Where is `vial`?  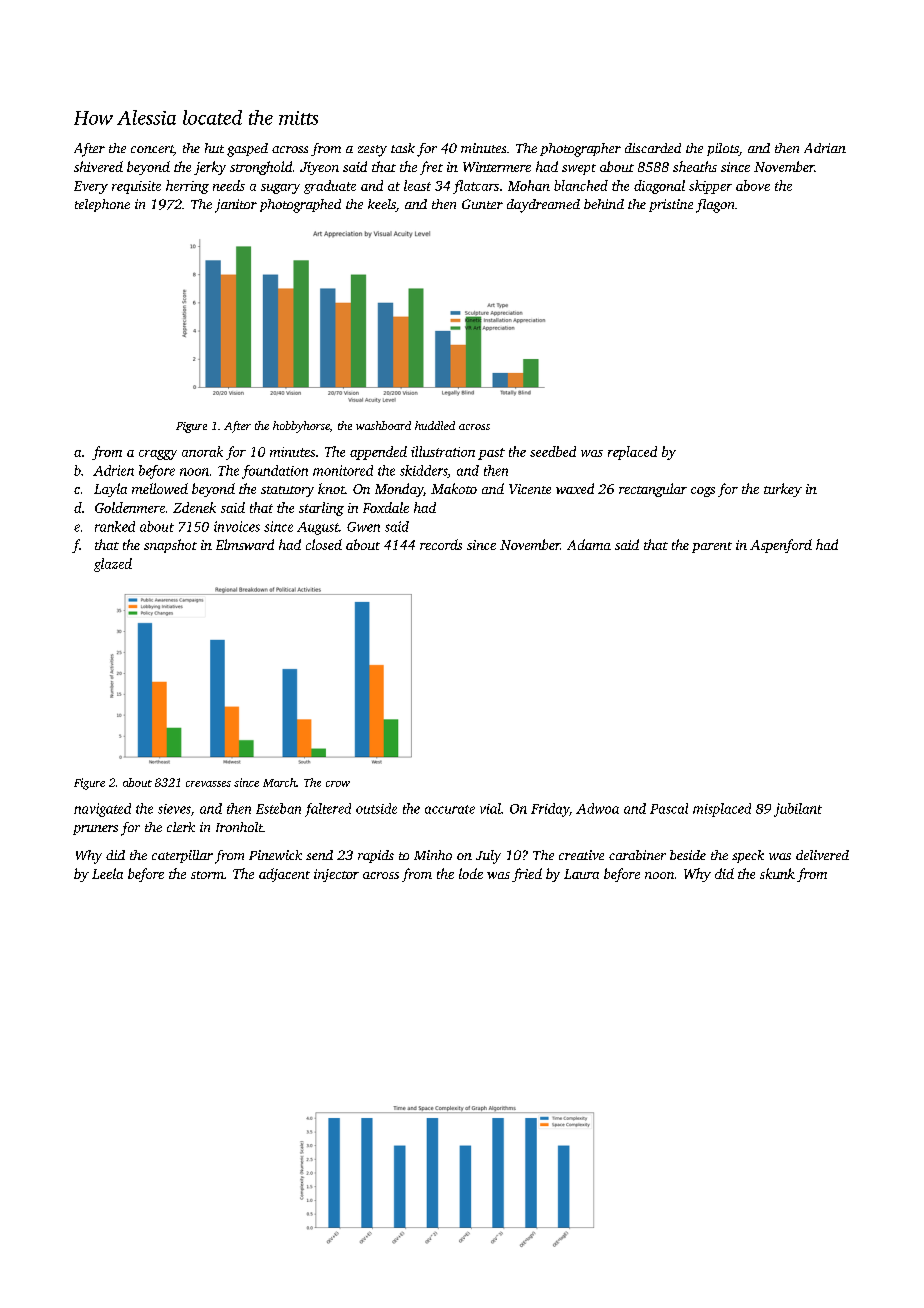 vial is located at coordinates (490, 808).
